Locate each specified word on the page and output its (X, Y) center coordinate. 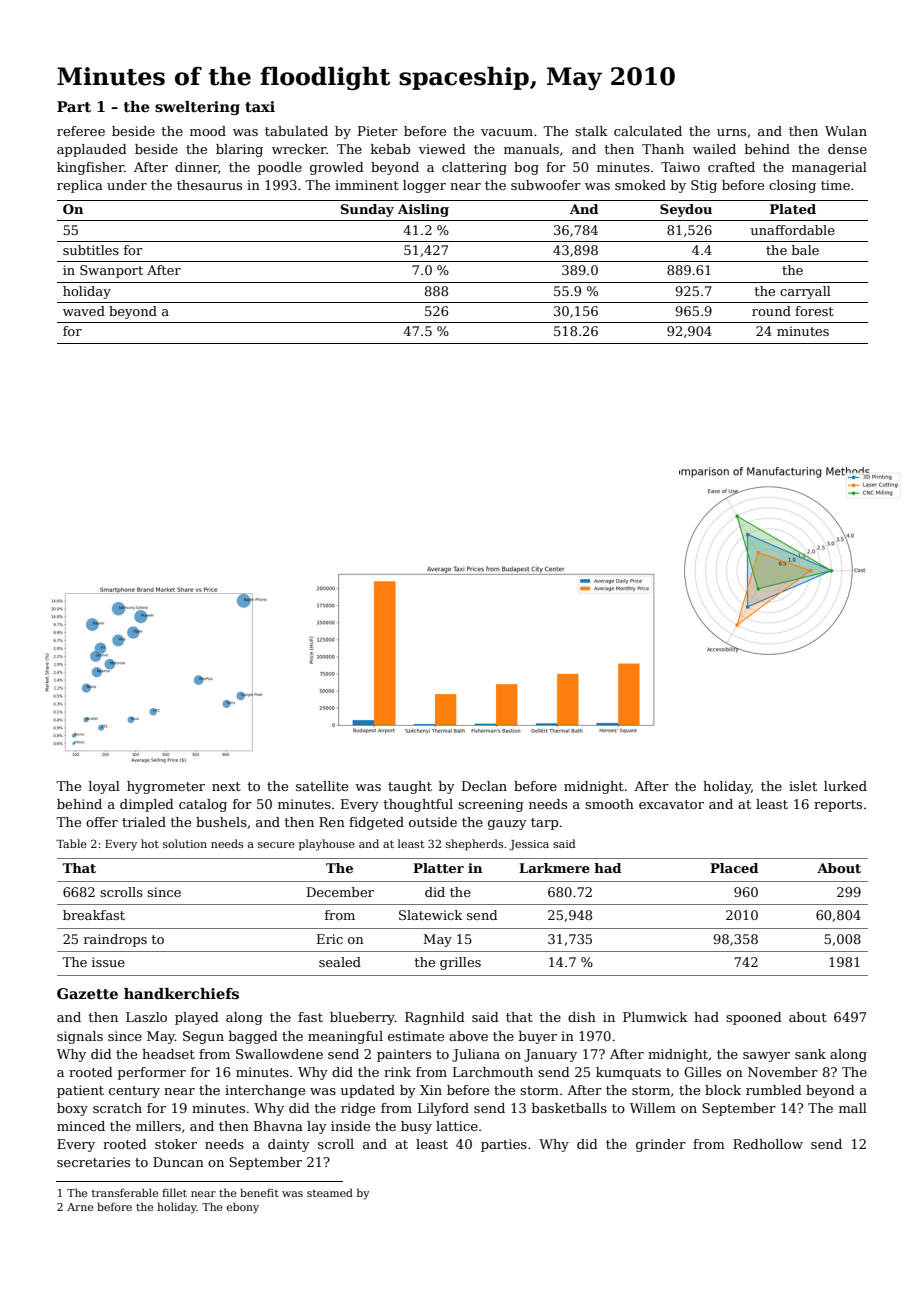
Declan (484, 786)
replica (80, 186)
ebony (243, 1208)
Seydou (686, 210)
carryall (805, 292)
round (771, 311)
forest (814, 311)
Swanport (111, 271)
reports (838, 806)
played (197, 1018)
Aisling (423, 210)
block (723, 1090)
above (468, 1036)
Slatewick (430, 915)
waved (84, 311)
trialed (144, 822)
